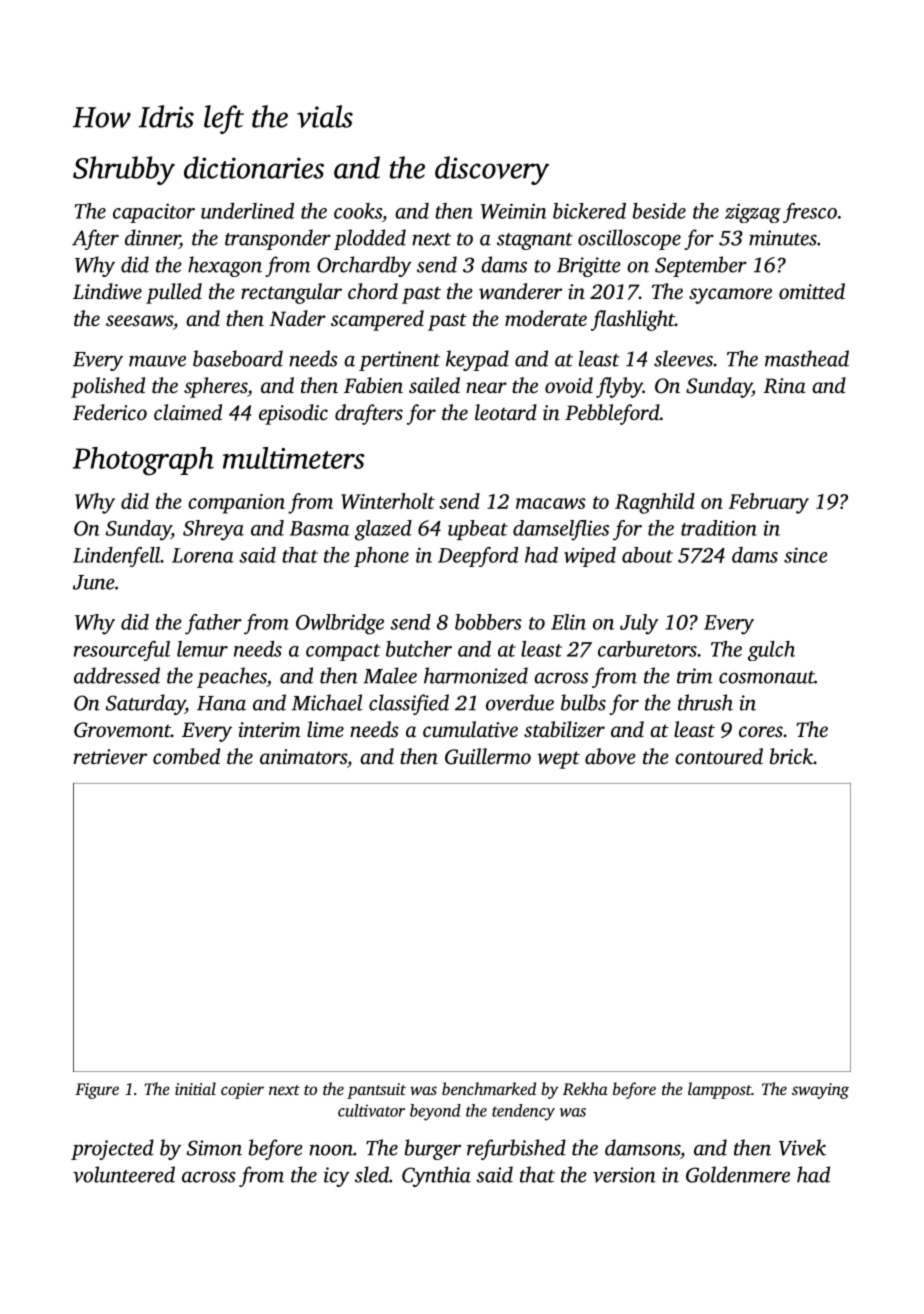 The image size is (924, 1314). I want to click on Winterholt, so click(388, 501).
